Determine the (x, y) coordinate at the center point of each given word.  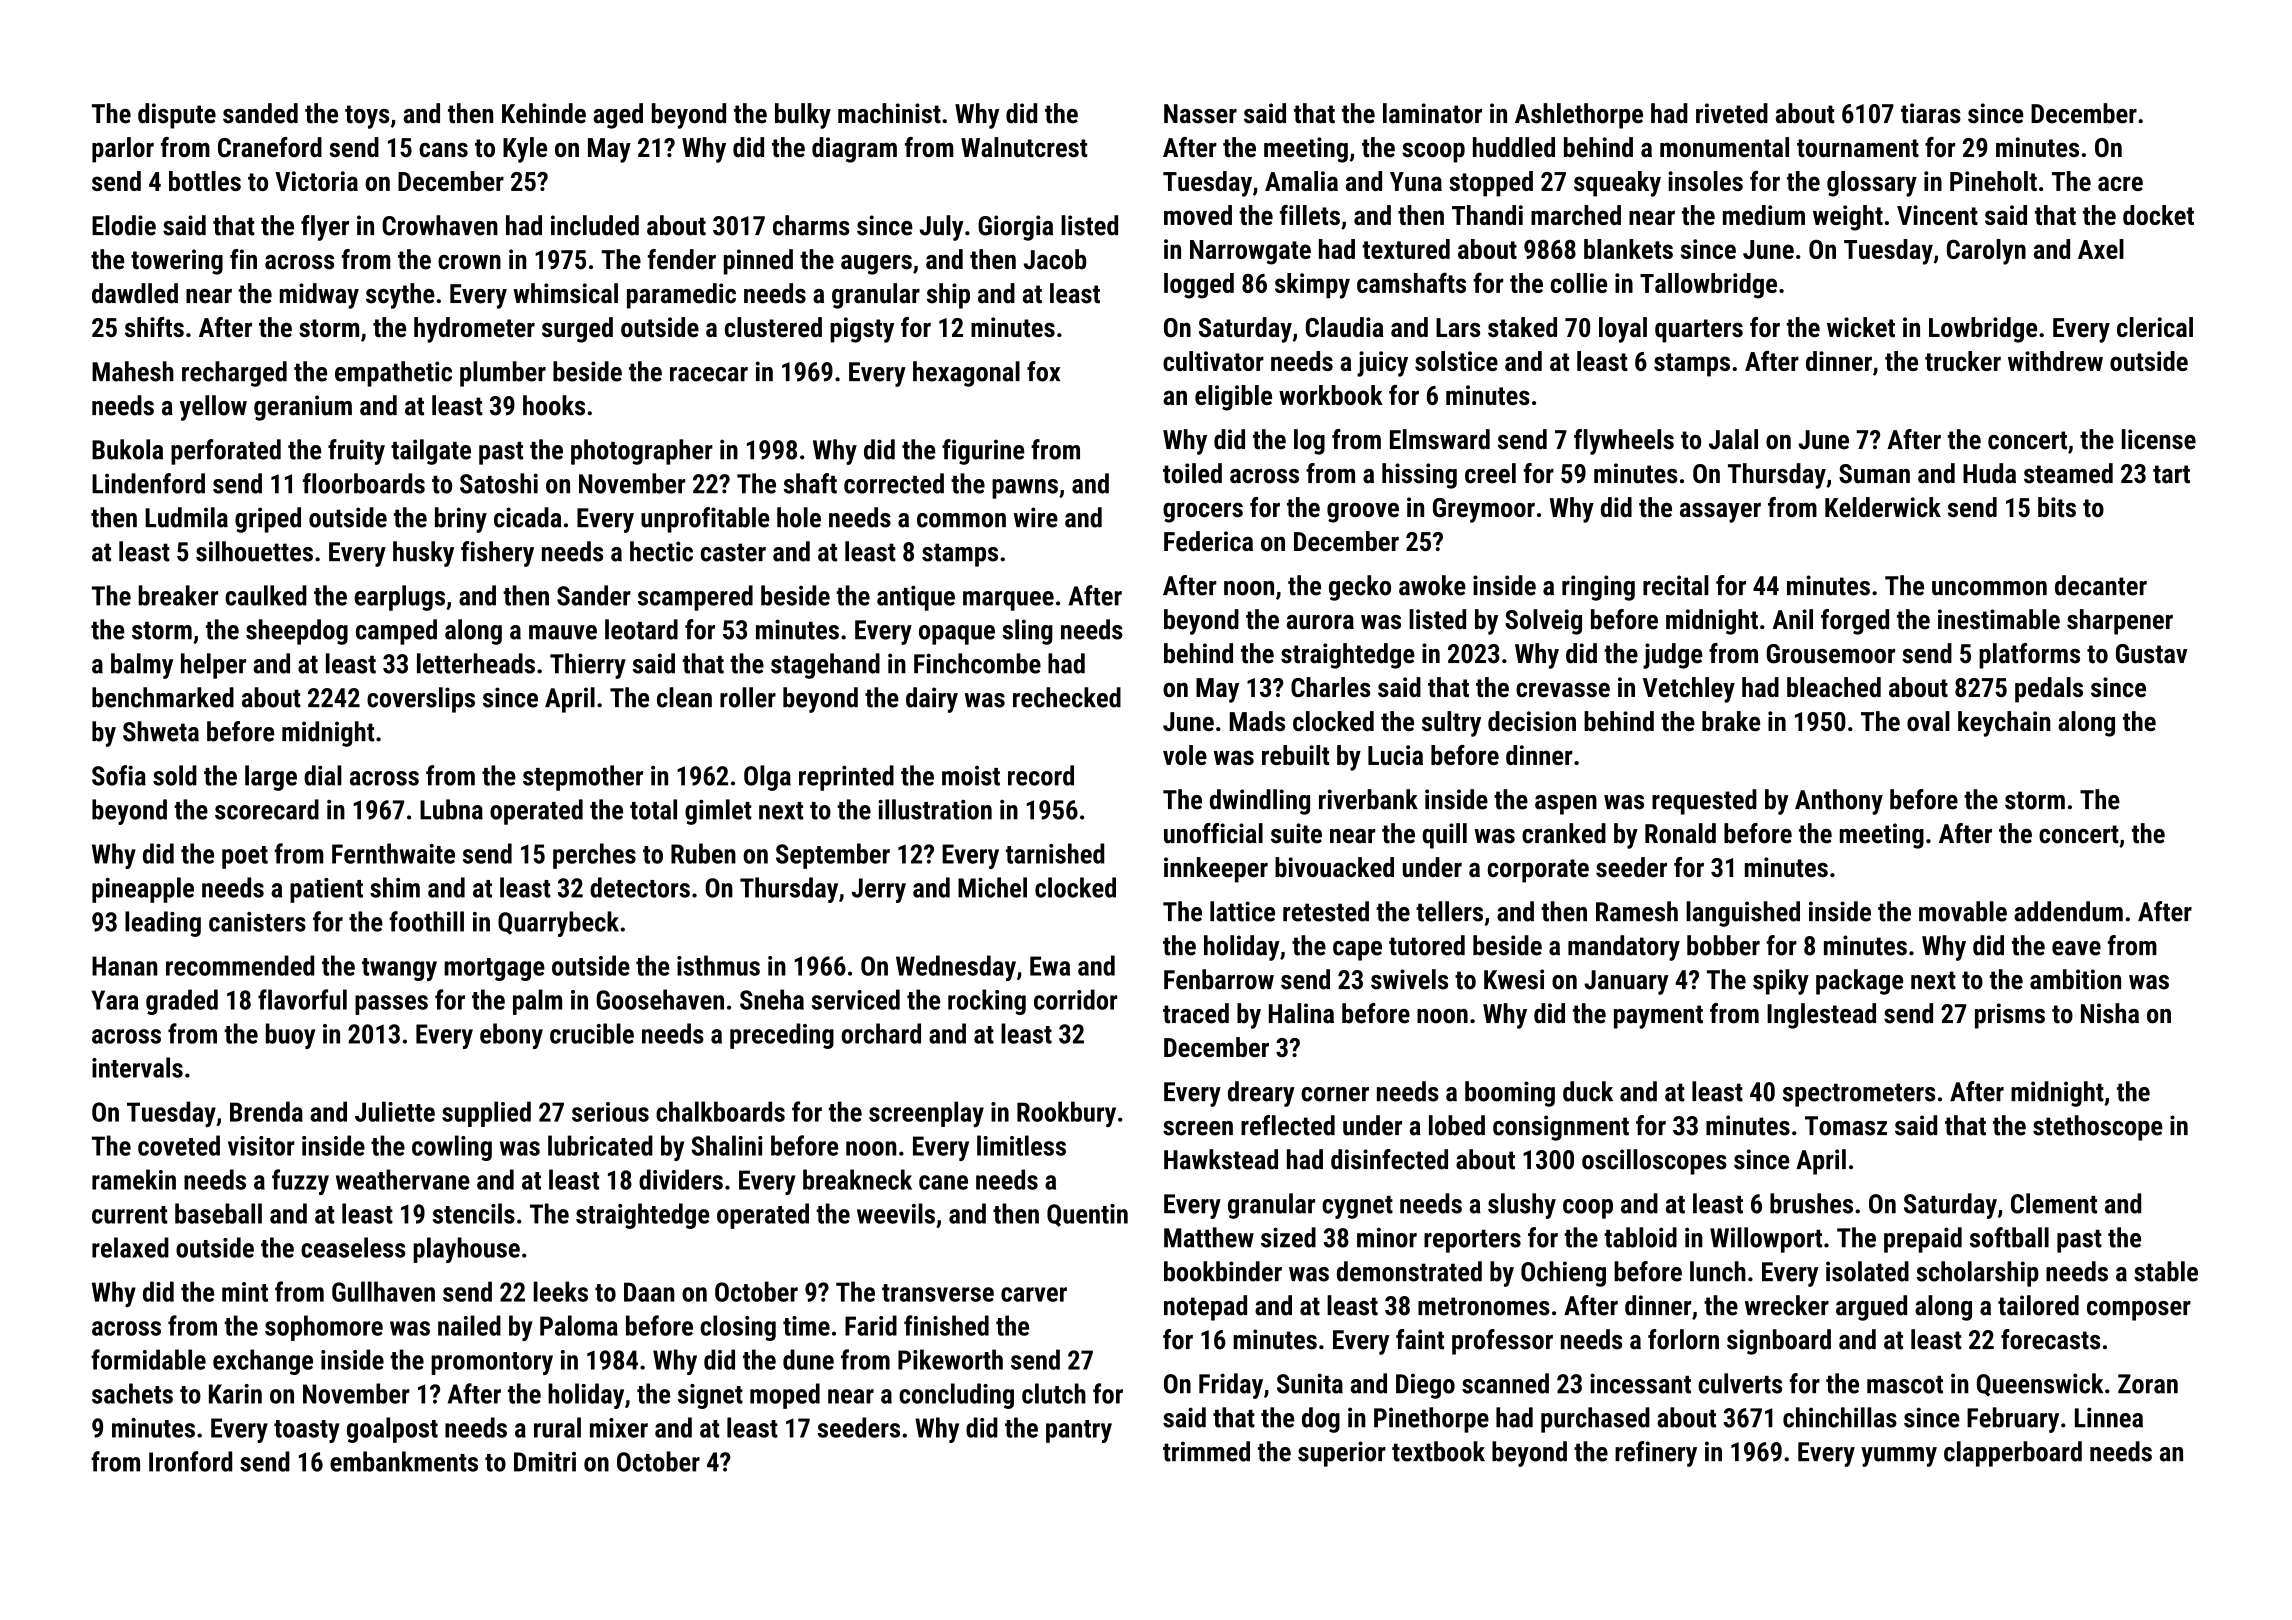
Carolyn (1986, 252)
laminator (1432, 113)
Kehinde (544, 113)
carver (1034, 1294)
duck (1588, 1091)
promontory (492, 1363)
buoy (290, 1036)
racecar (709, 374)
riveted (1732, 113)
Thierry (588, 666)
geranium (303, 408)
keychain (2004, 724)
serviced (855, 999)
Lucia (1395, 755)
